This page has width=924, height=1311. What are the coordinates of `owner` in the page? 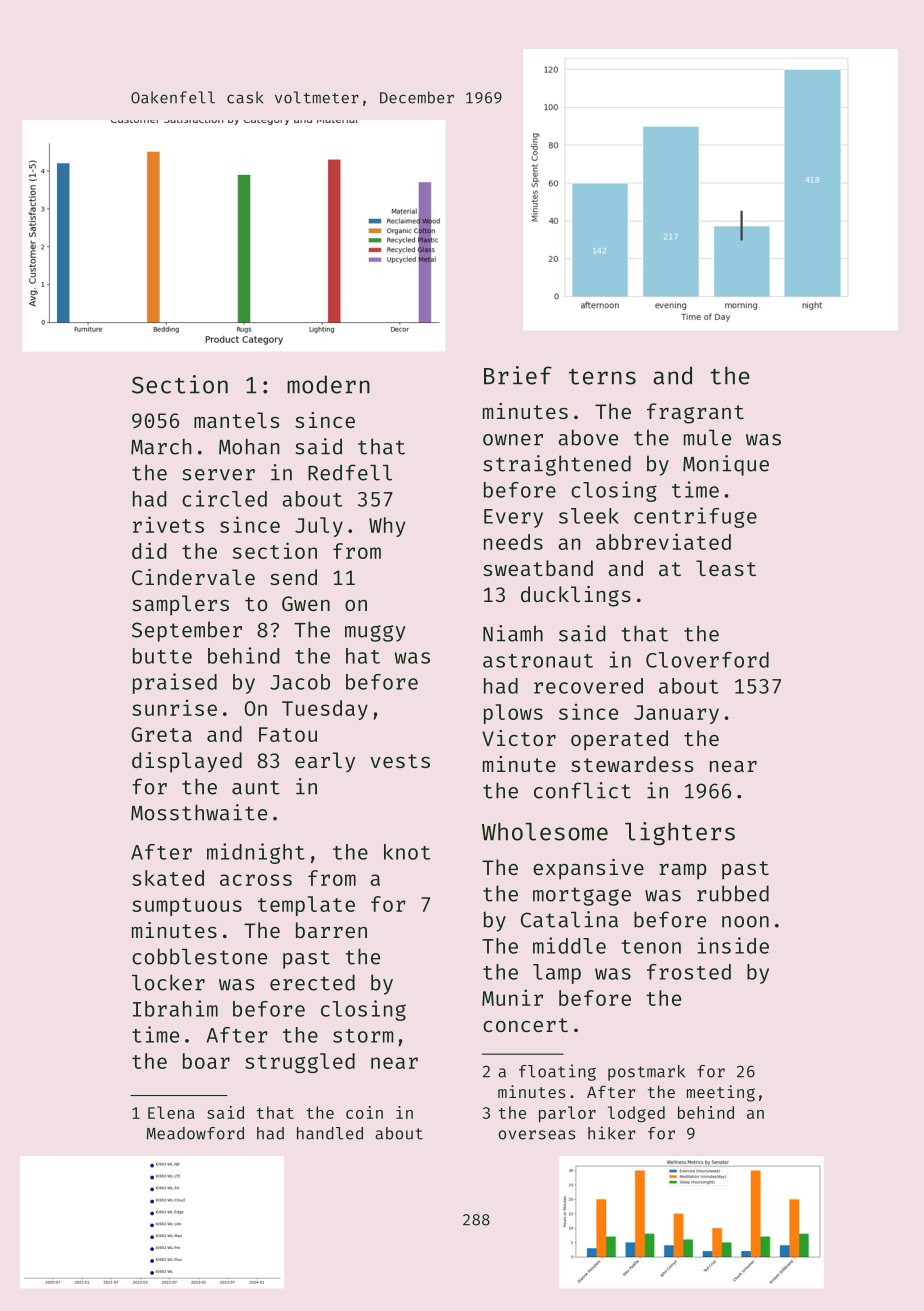 It's located at (513, 440).
